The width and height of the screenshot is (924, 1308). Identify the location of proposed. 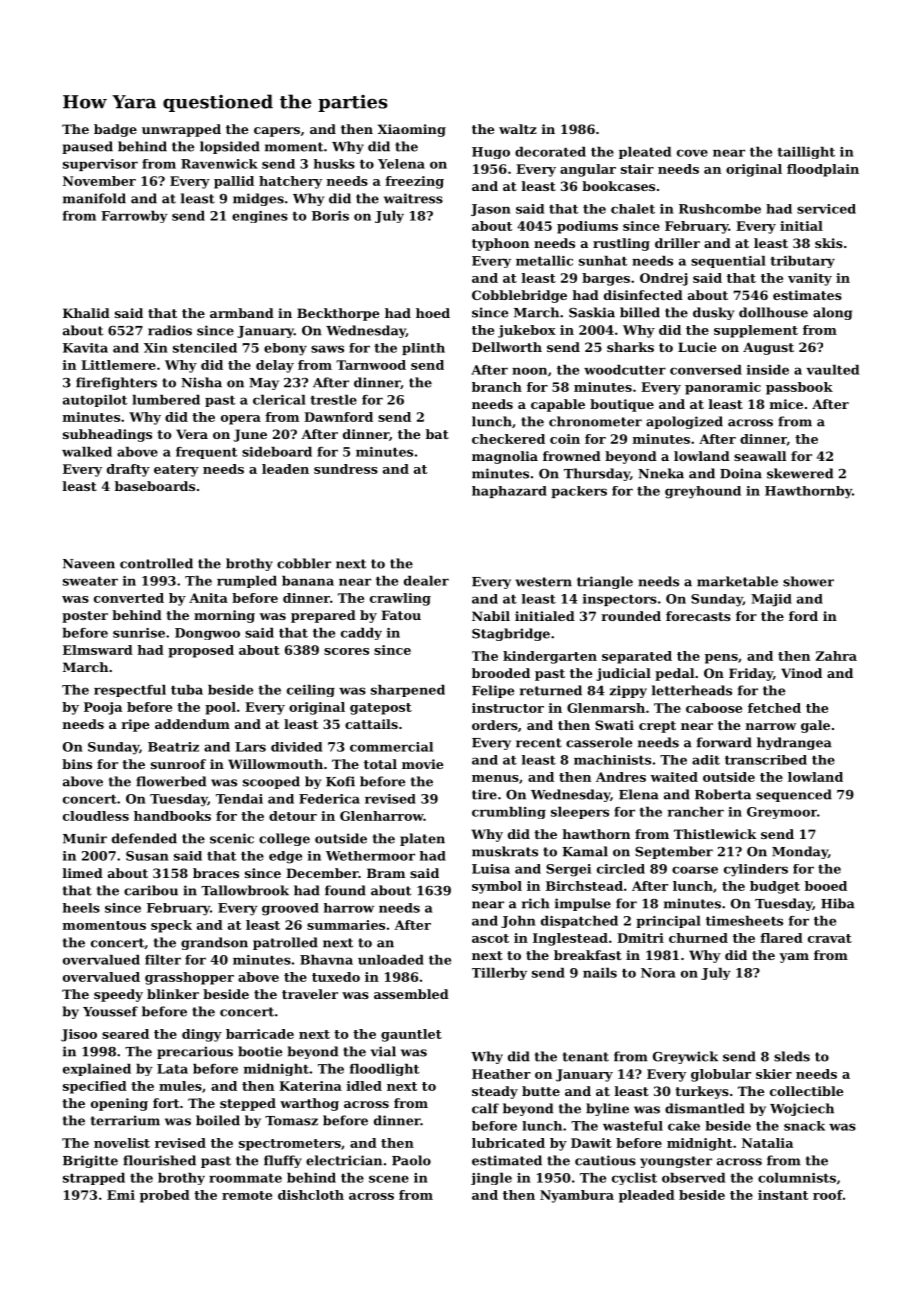
(201, 651).
